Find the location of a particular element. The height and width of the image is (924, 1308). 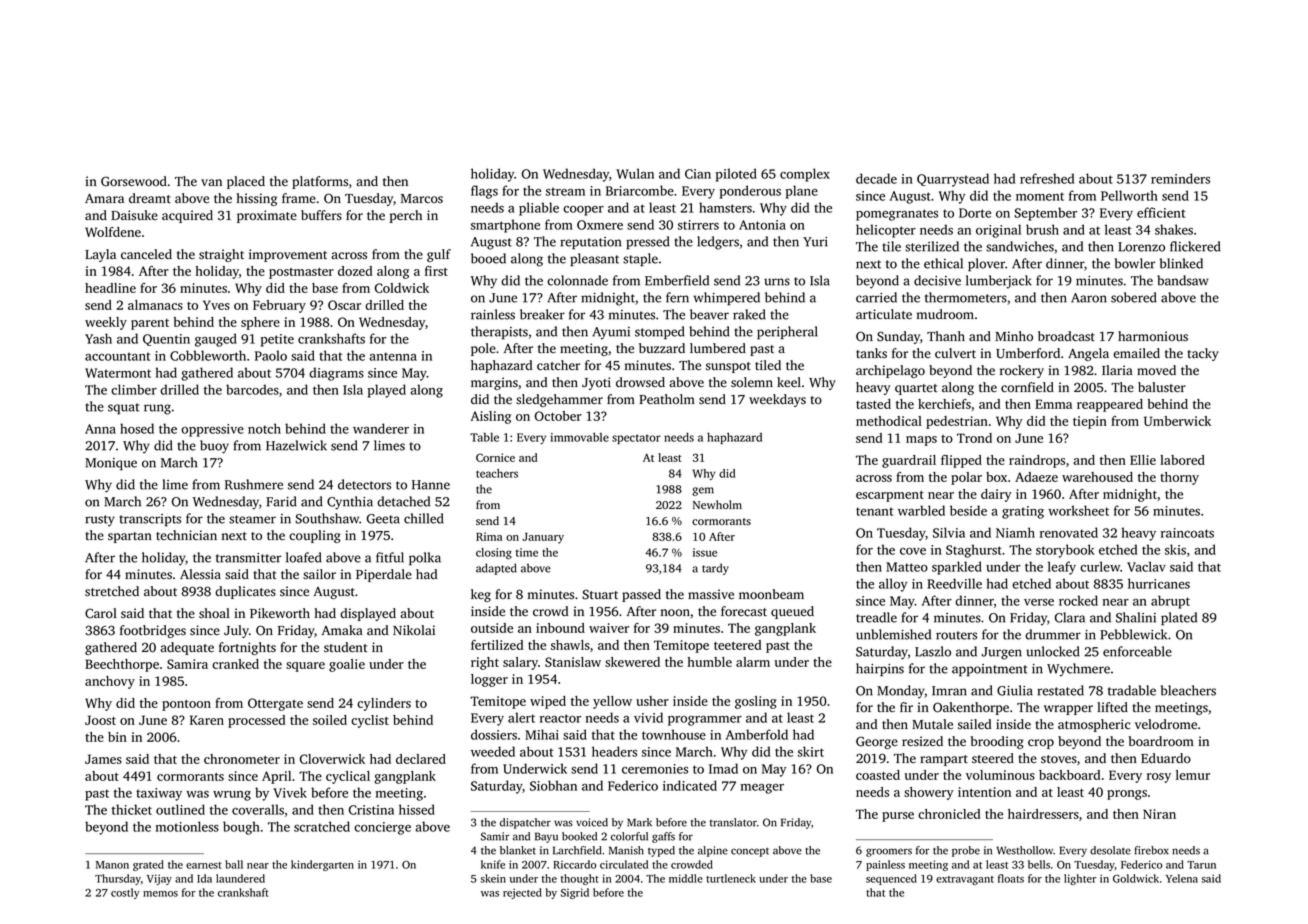

memos is located at coordinates (160, 894).
